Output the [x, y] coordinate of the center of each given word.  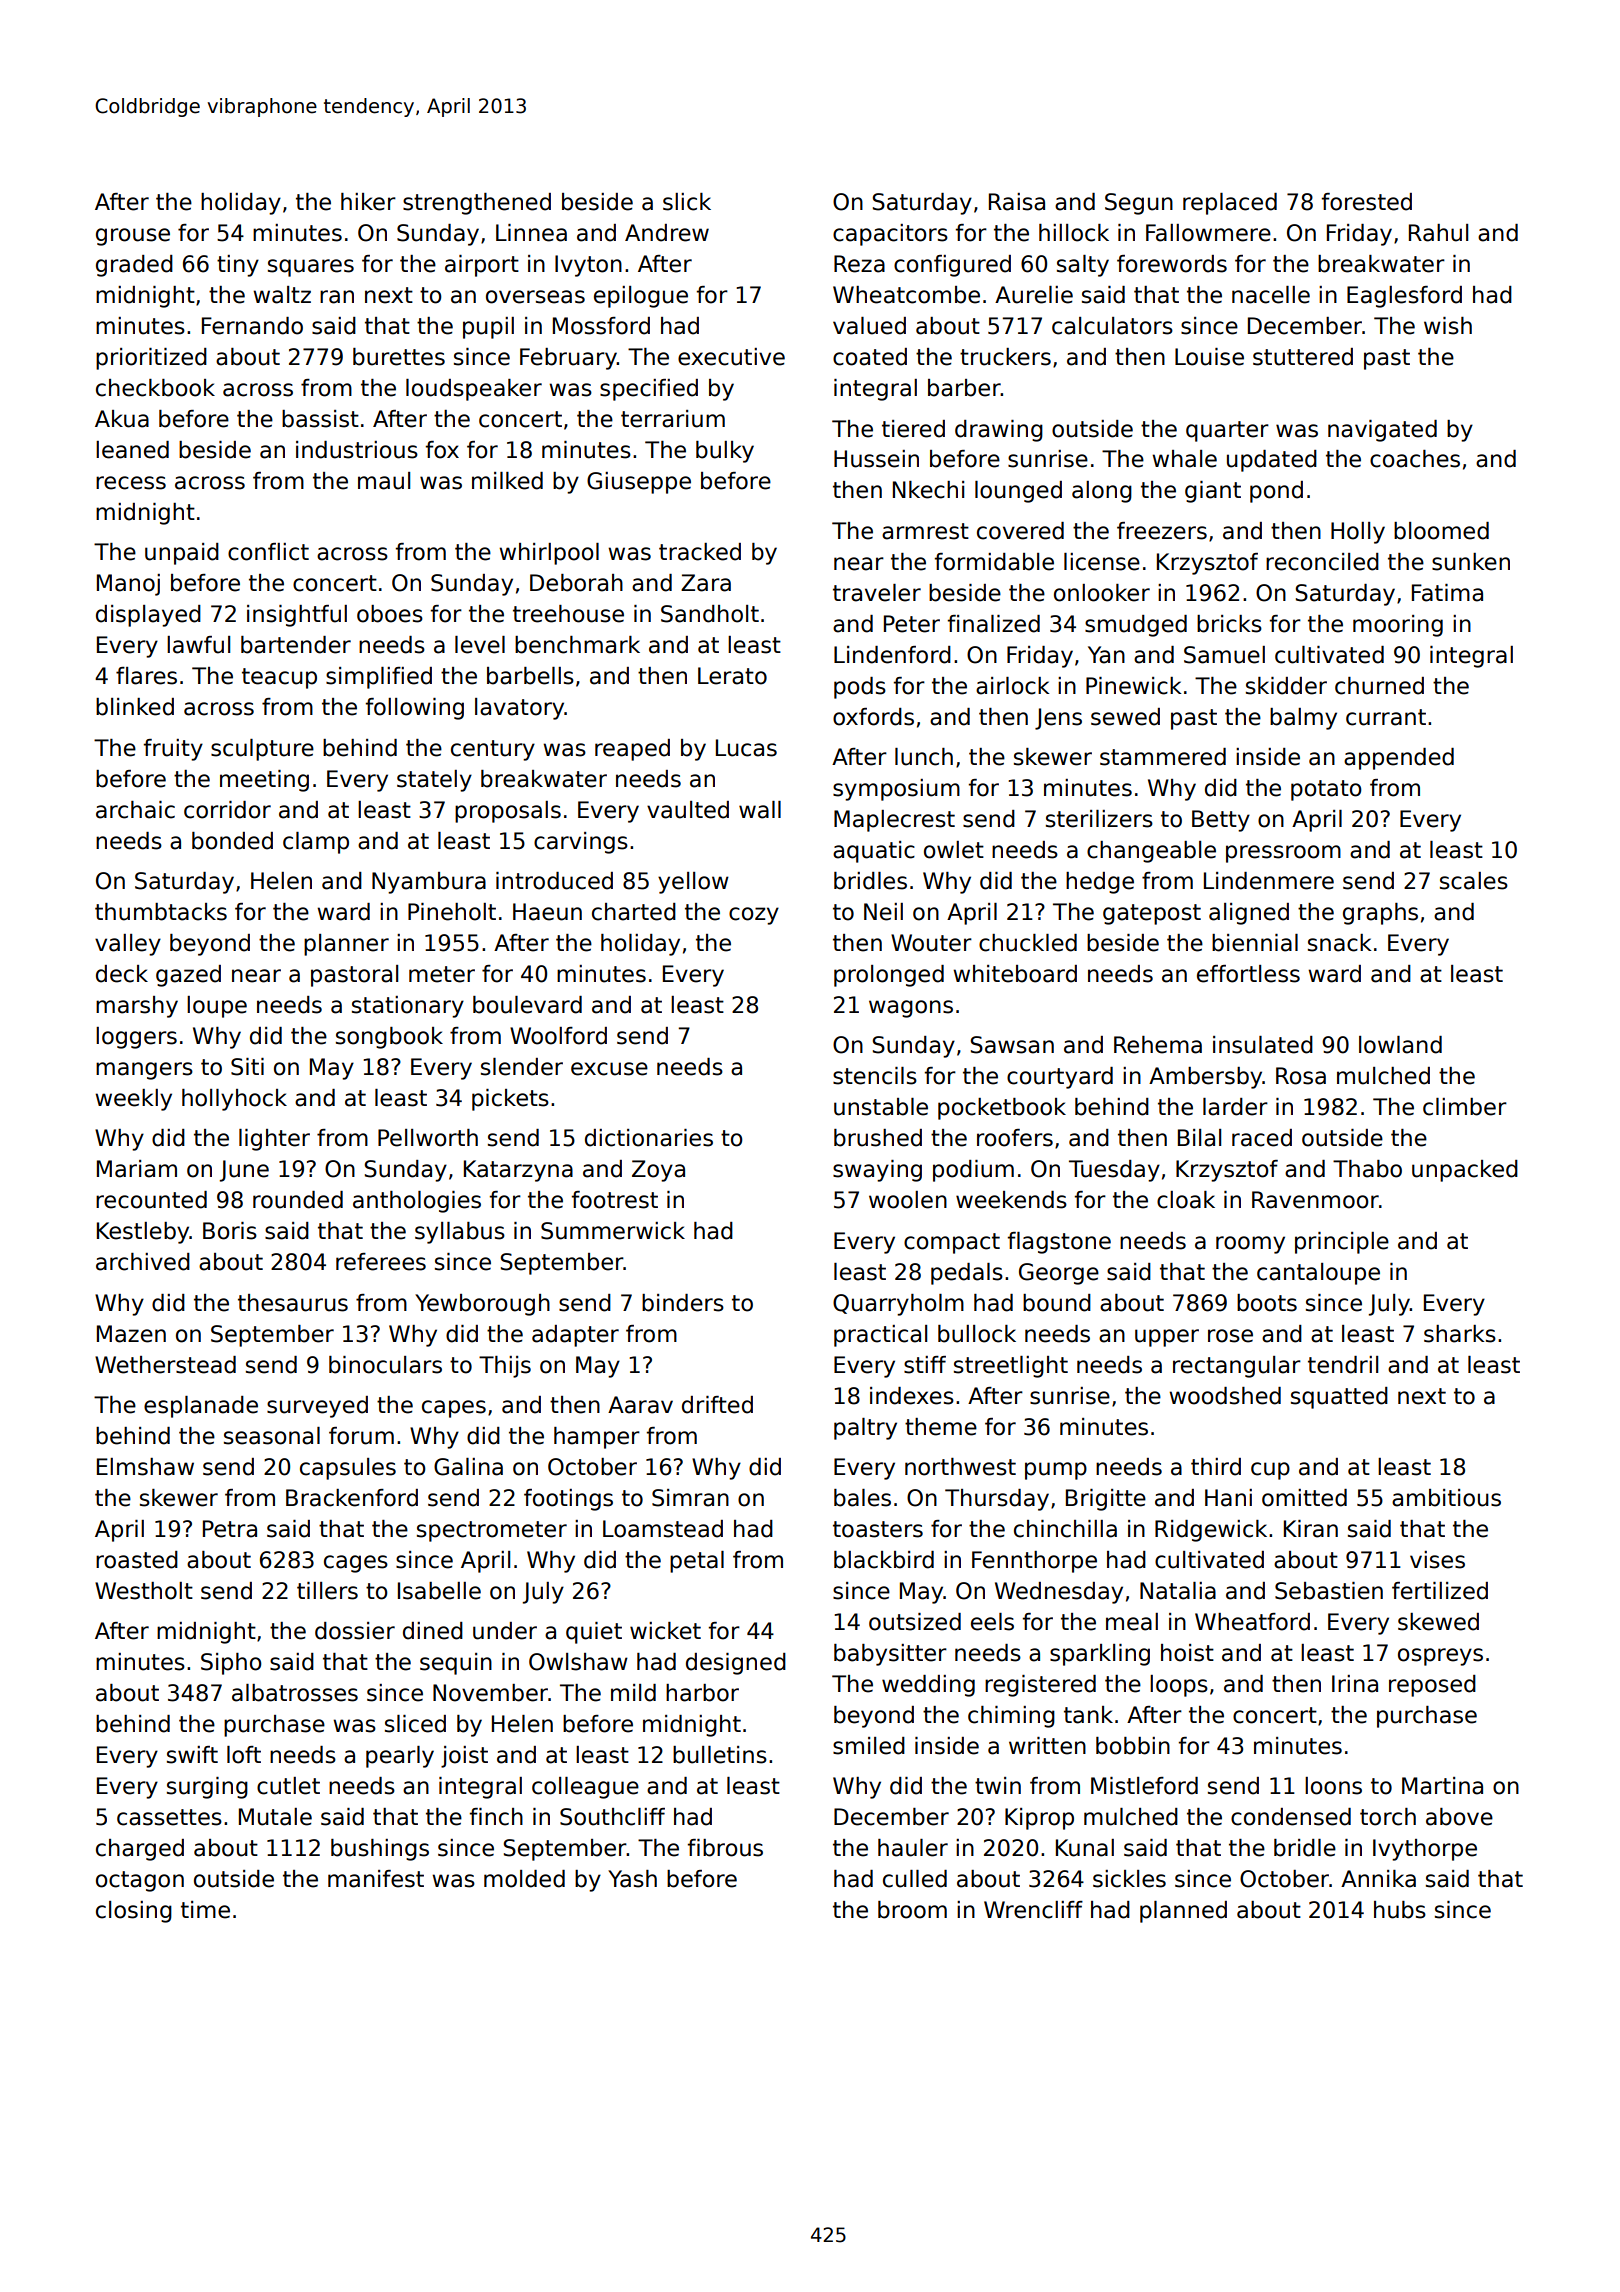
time [205, 1910]
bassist [320, 419]
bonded [232, 841]
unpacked [1465, 1171]
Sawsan [1012, 1045]
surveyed [317, 1407]
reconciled [1322, 562]
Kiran [1311, 1529]
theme [941, 1427]
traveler [877, 593]
